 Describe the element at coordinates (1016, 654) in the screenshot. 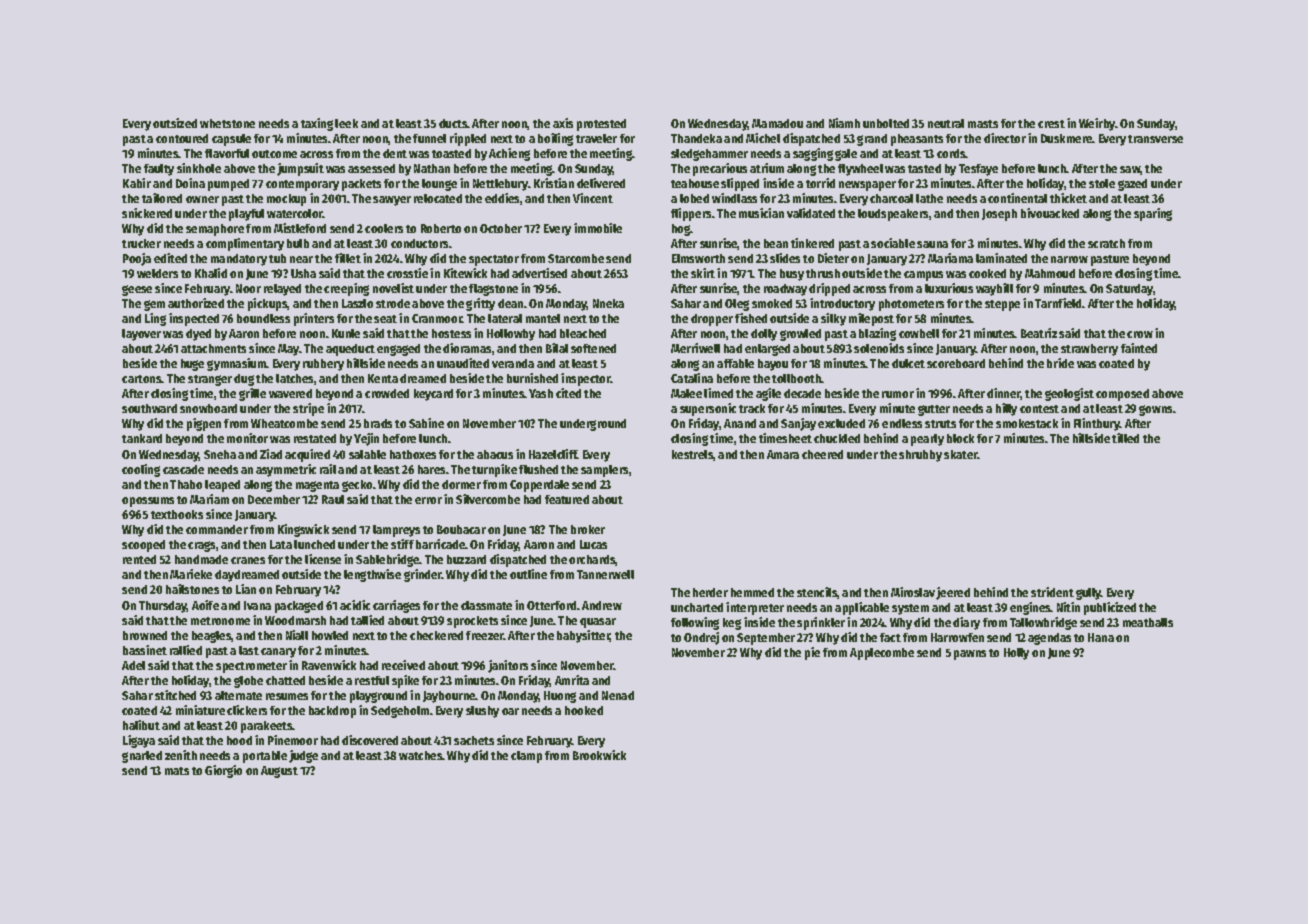

I see `Holly` at that location.
